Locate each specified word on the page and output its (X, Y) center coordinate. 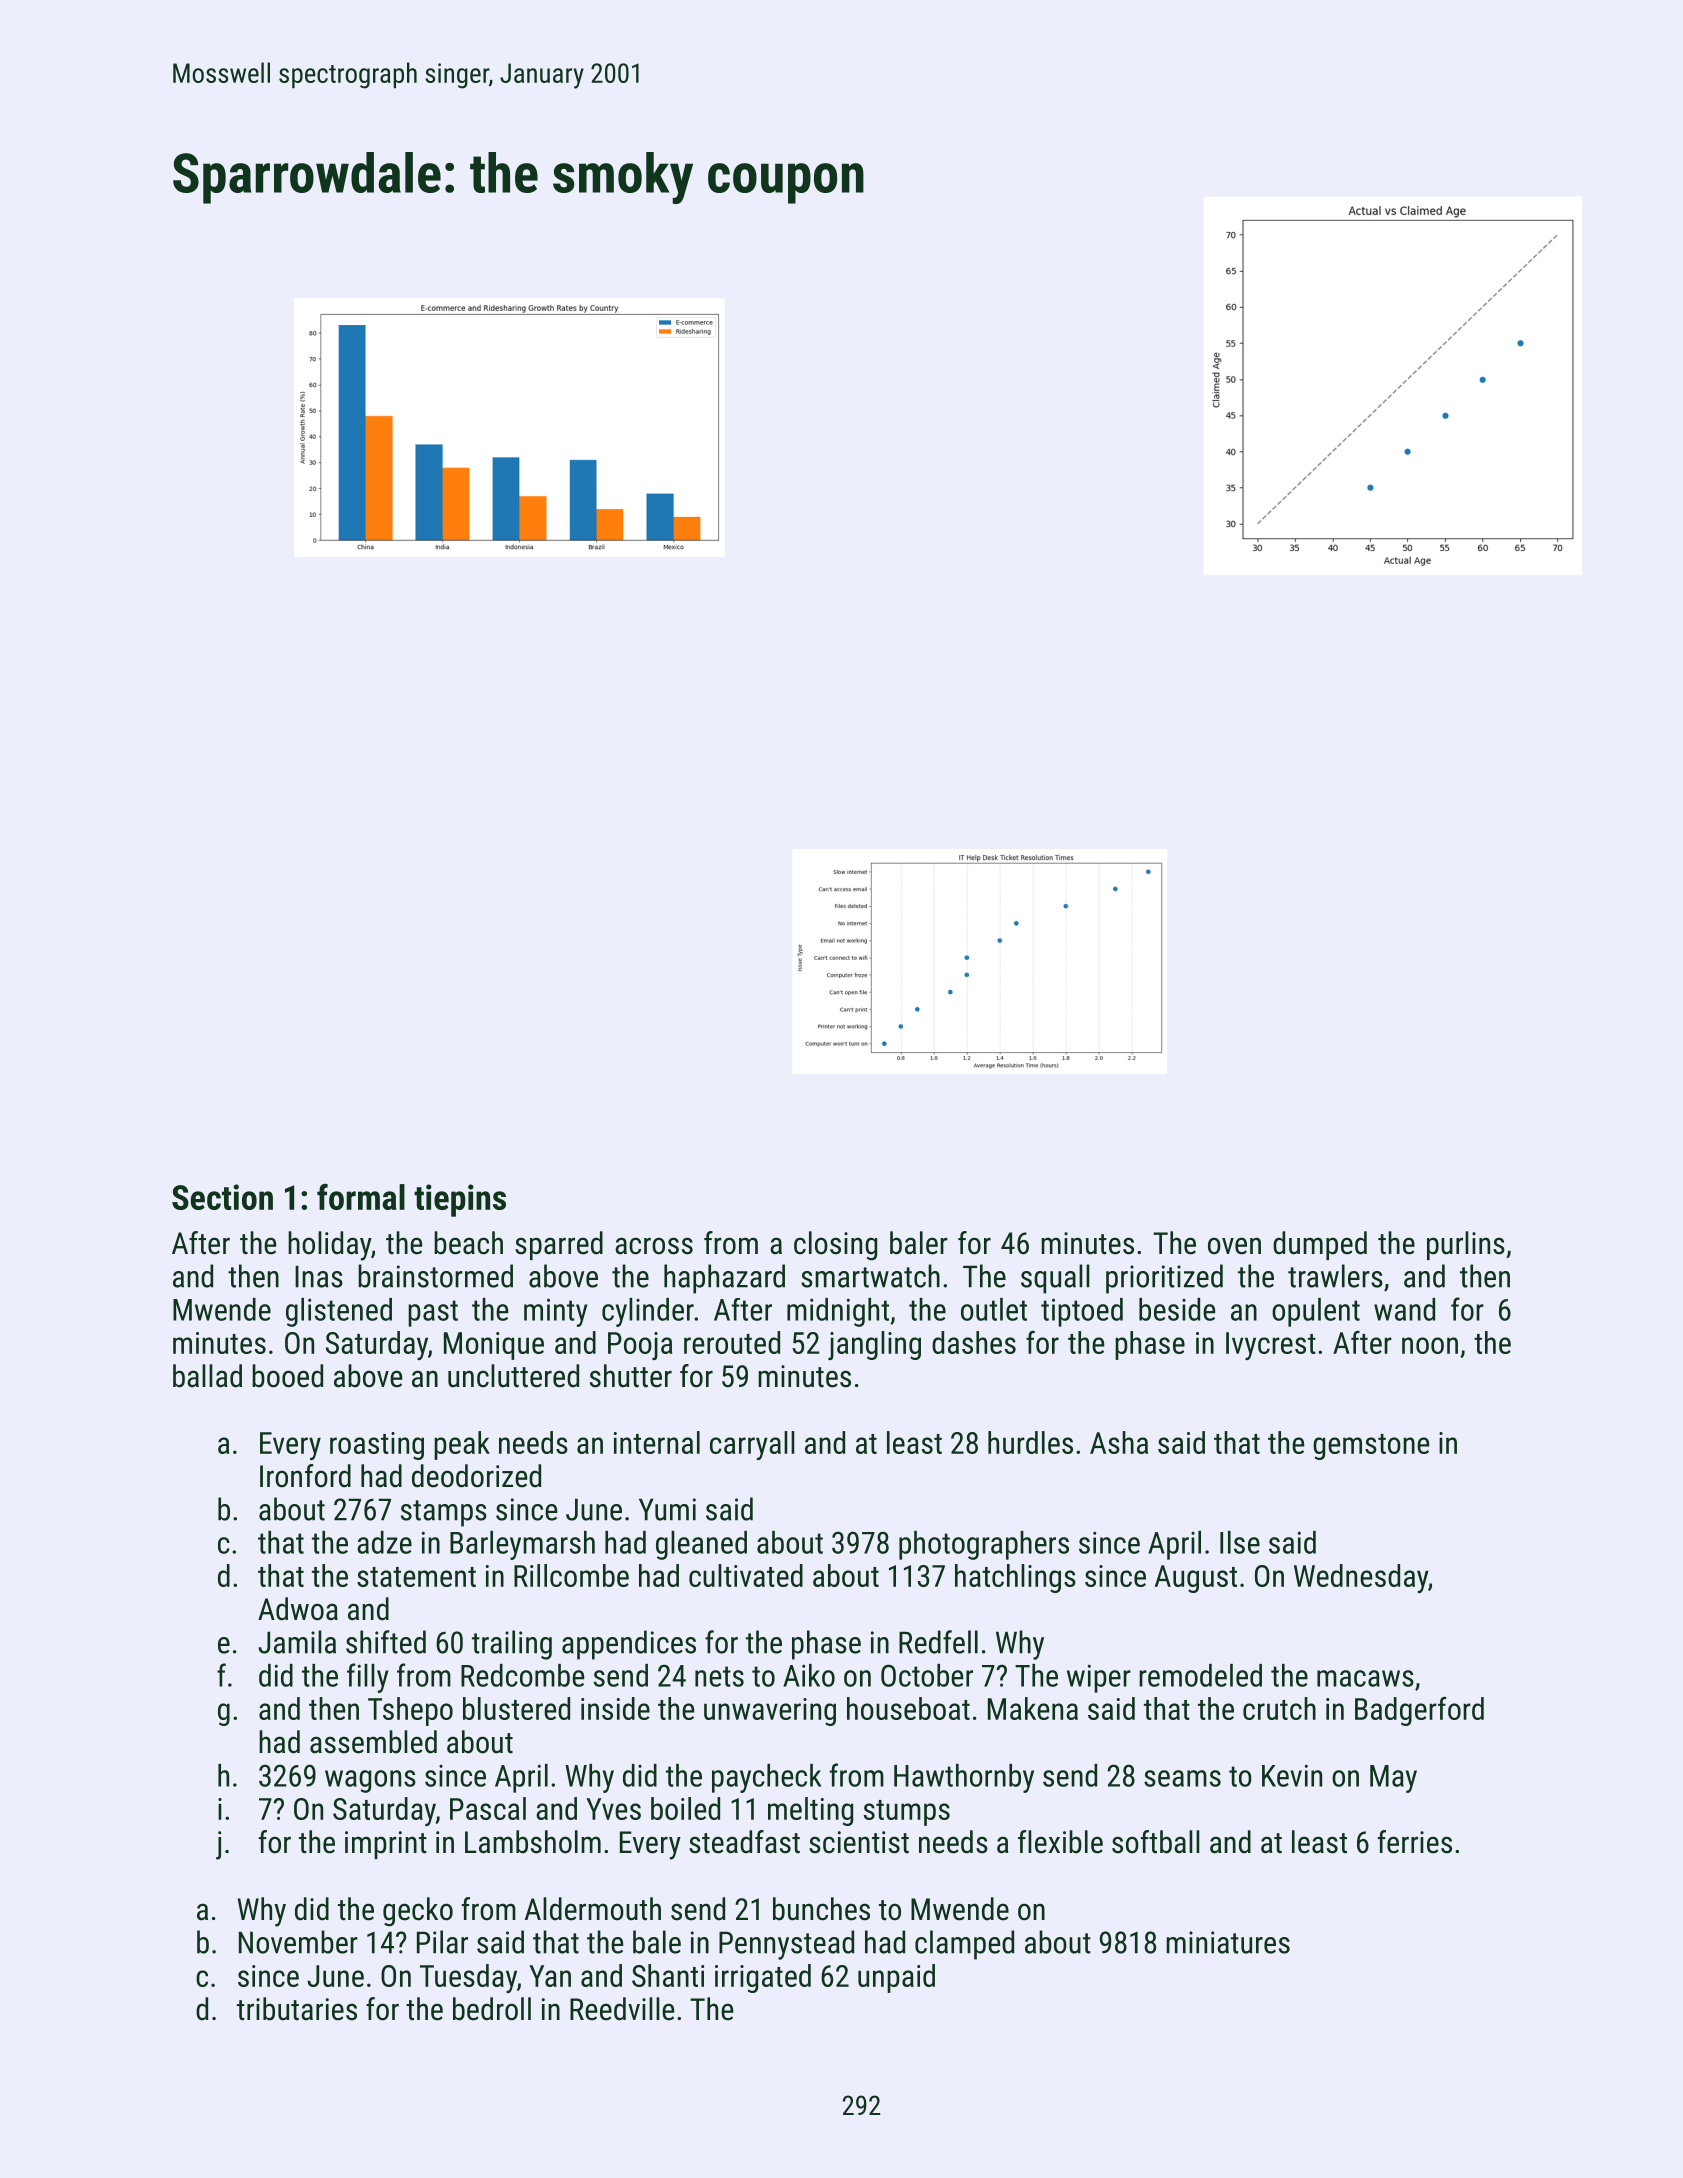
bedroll (492, 2009)
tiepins (460, 1200)
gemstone (1371, 1447)
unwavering (770, 1712)
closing (835, 1246)
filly (367, 1678)
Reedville (622, 2009)
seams (1182, 1778)
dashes (974, 1342)
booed (287, 1376)
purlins (1466, 1245)
